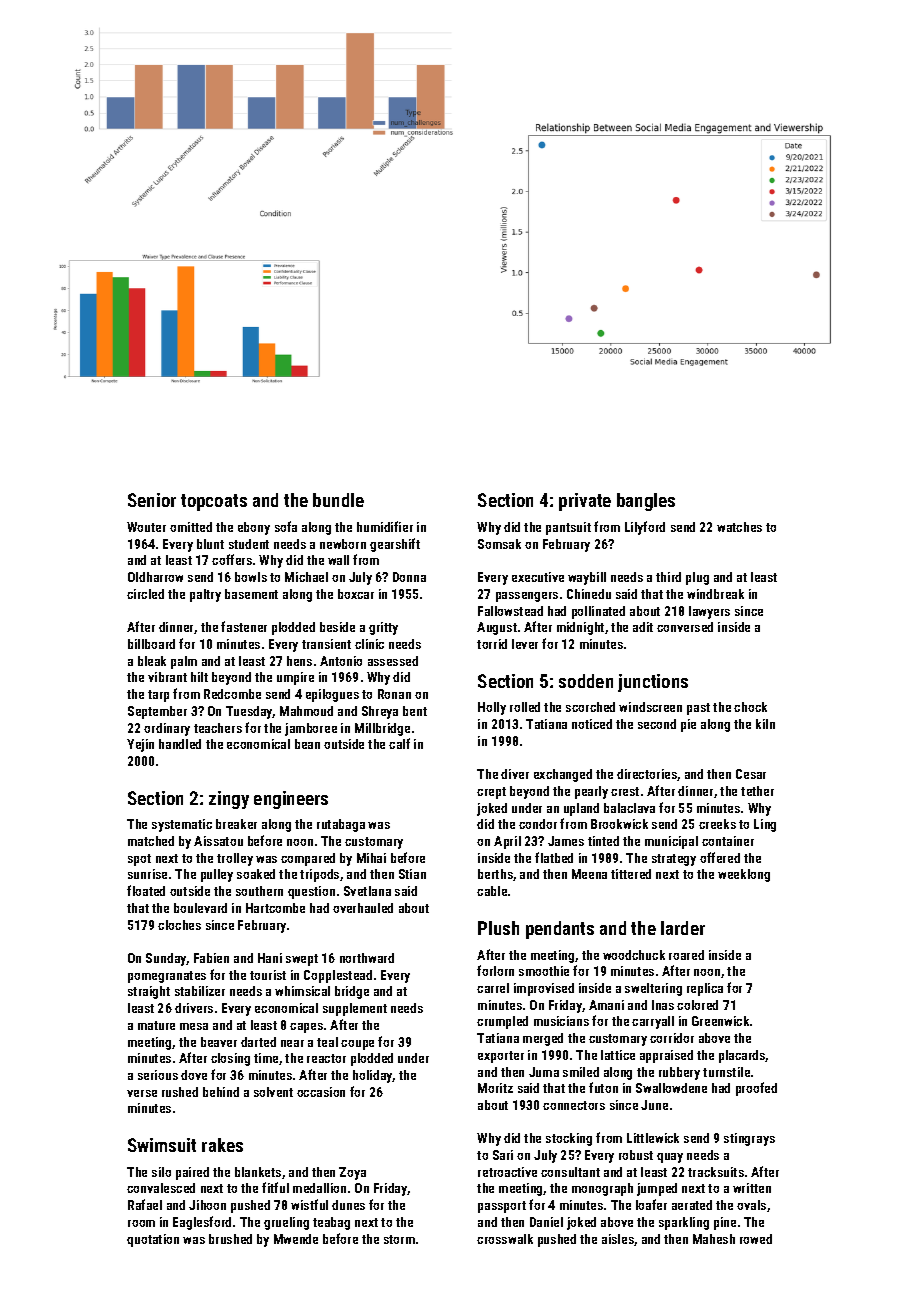 This page has width=908, height=1316. Describe the element at coordinates (162, 1145) in the page. I see `Swimsuit` at that location.
